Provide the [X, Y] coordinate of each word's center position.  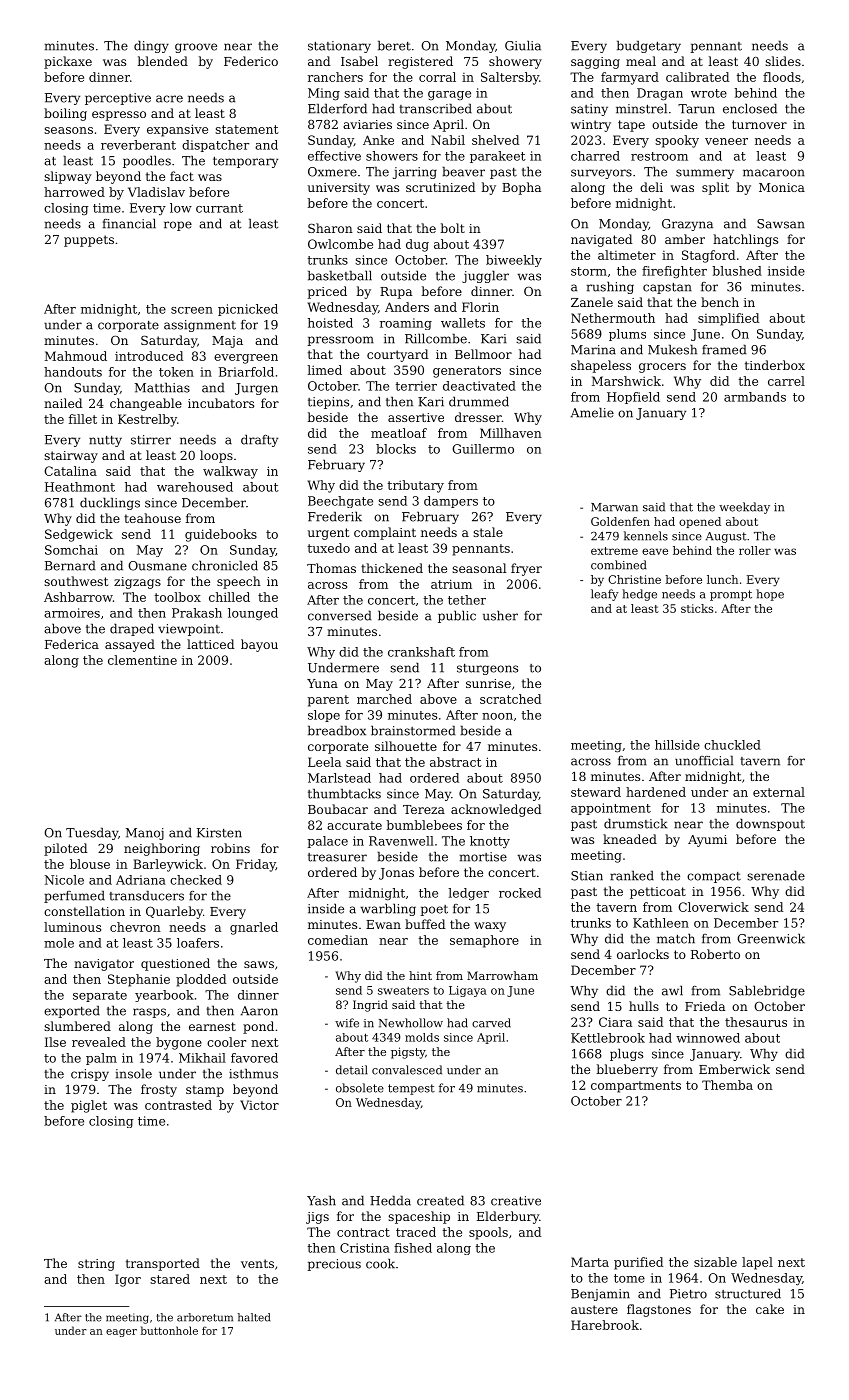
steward [596, 792]
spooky [677, 141]
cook [380, 1263]
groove [196, 48]
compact [714, 877]
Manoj [145, 834]
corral [437, 77]
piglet [89, 1106]
